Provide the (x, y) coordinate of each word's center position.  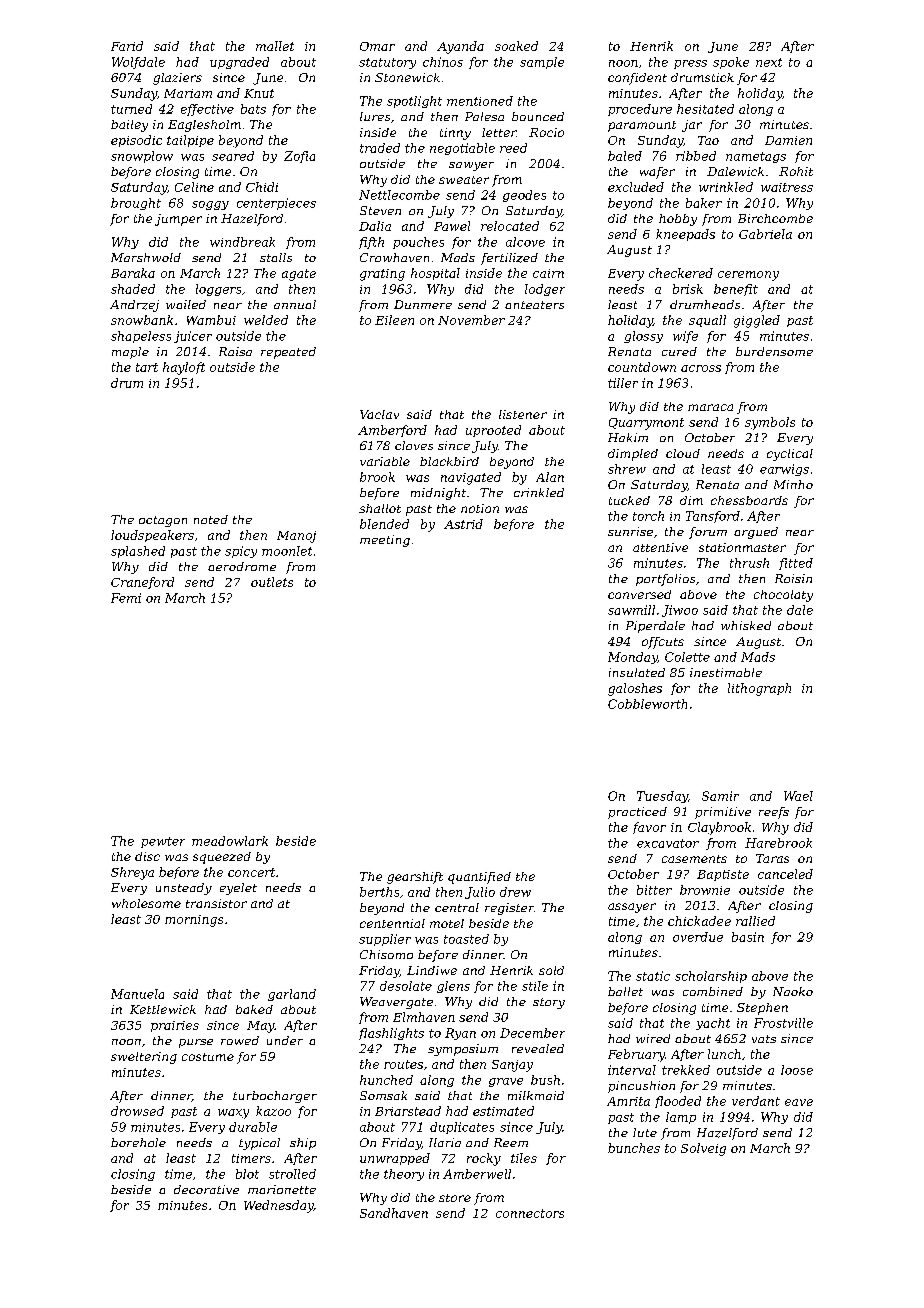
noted (211, 519)
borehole (138, 1142)
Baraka (133, 273)
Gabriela (765, 234)
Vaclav (379, 414)
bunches (634, 1148)
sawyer (471, 166)
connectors (530, 1213)
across (701, 368)
